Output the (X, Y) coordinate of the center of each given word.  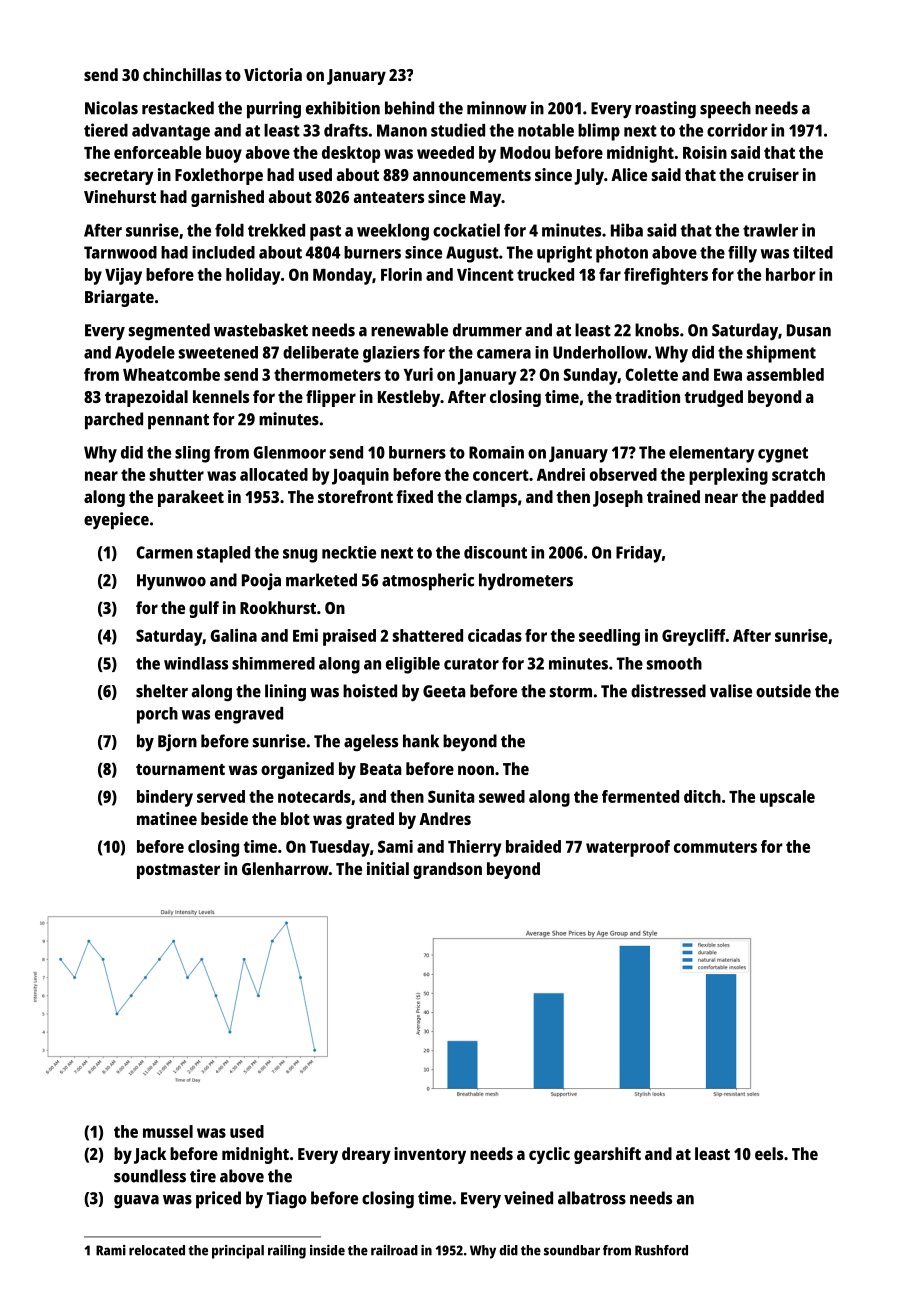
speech (725, 110)
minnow (497, 108)
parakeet (191, 498)
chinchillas (182, 74)
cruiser (773, 174)
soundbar (572, 1250)
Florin (401, 274)
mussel (168, 1131)
